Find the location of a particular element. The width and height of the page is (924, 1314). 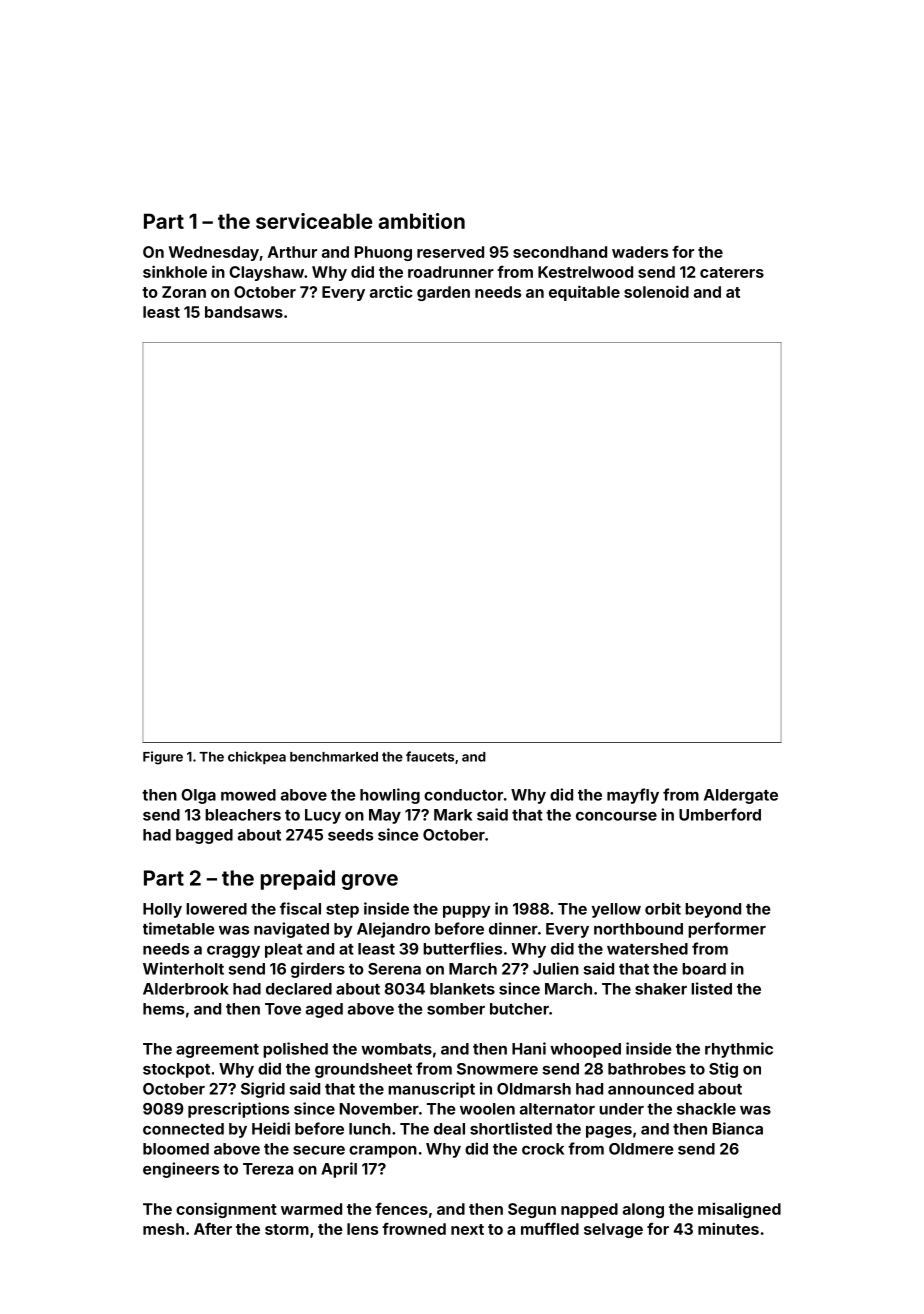

minutes is located at coordinates (728, 1228).
